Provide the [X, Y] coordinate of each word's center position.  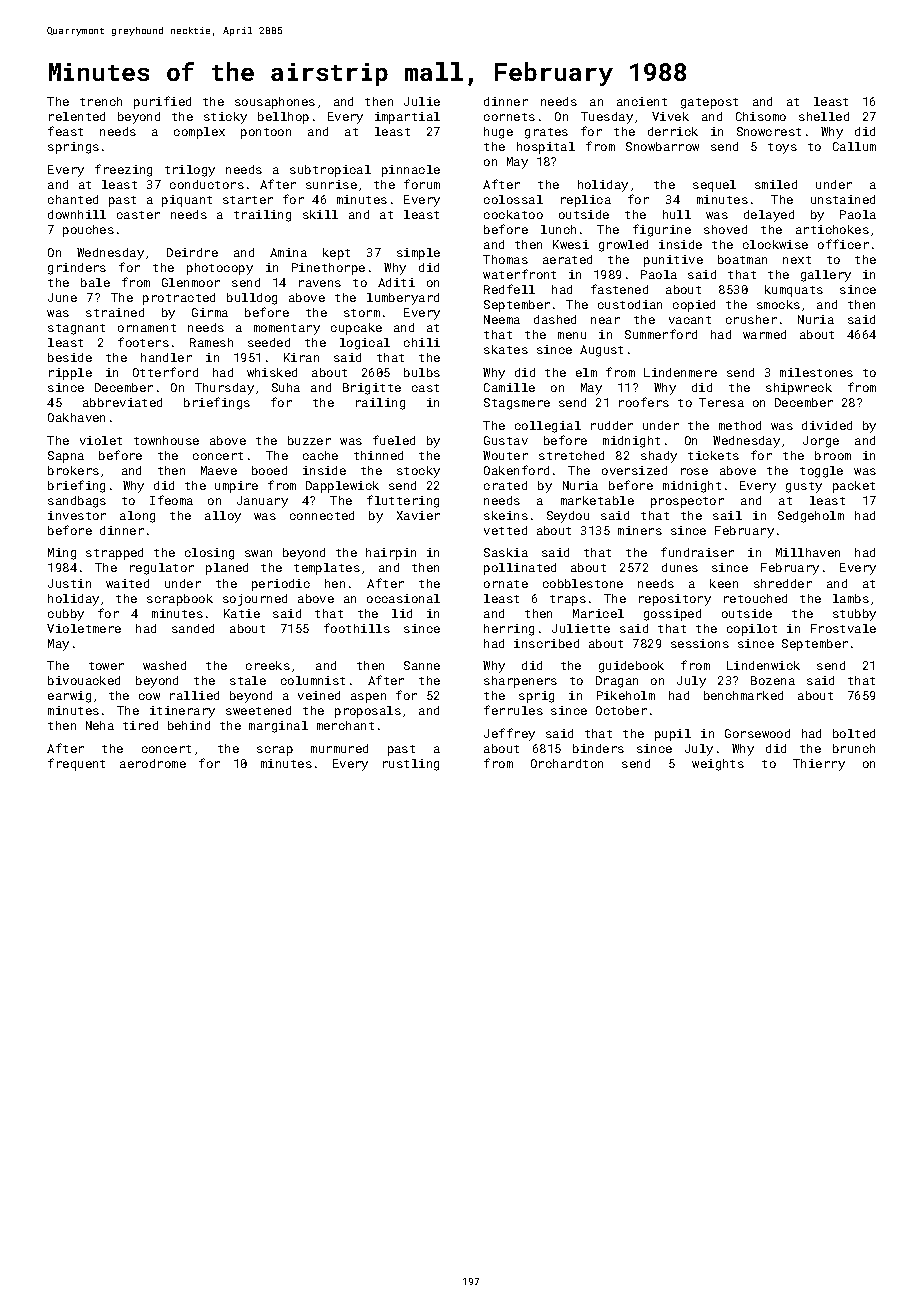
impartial [407, 118]
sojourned [255, 600]
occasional [403, 598]
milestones [816, 372]
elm [586, 372]
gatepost [709, 103]
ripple [70, 374]
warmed [764, 334]
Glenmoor [191, 282]
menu [572, 335]
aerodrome [153, 763]
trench [101, 101]
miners [640, 530]
